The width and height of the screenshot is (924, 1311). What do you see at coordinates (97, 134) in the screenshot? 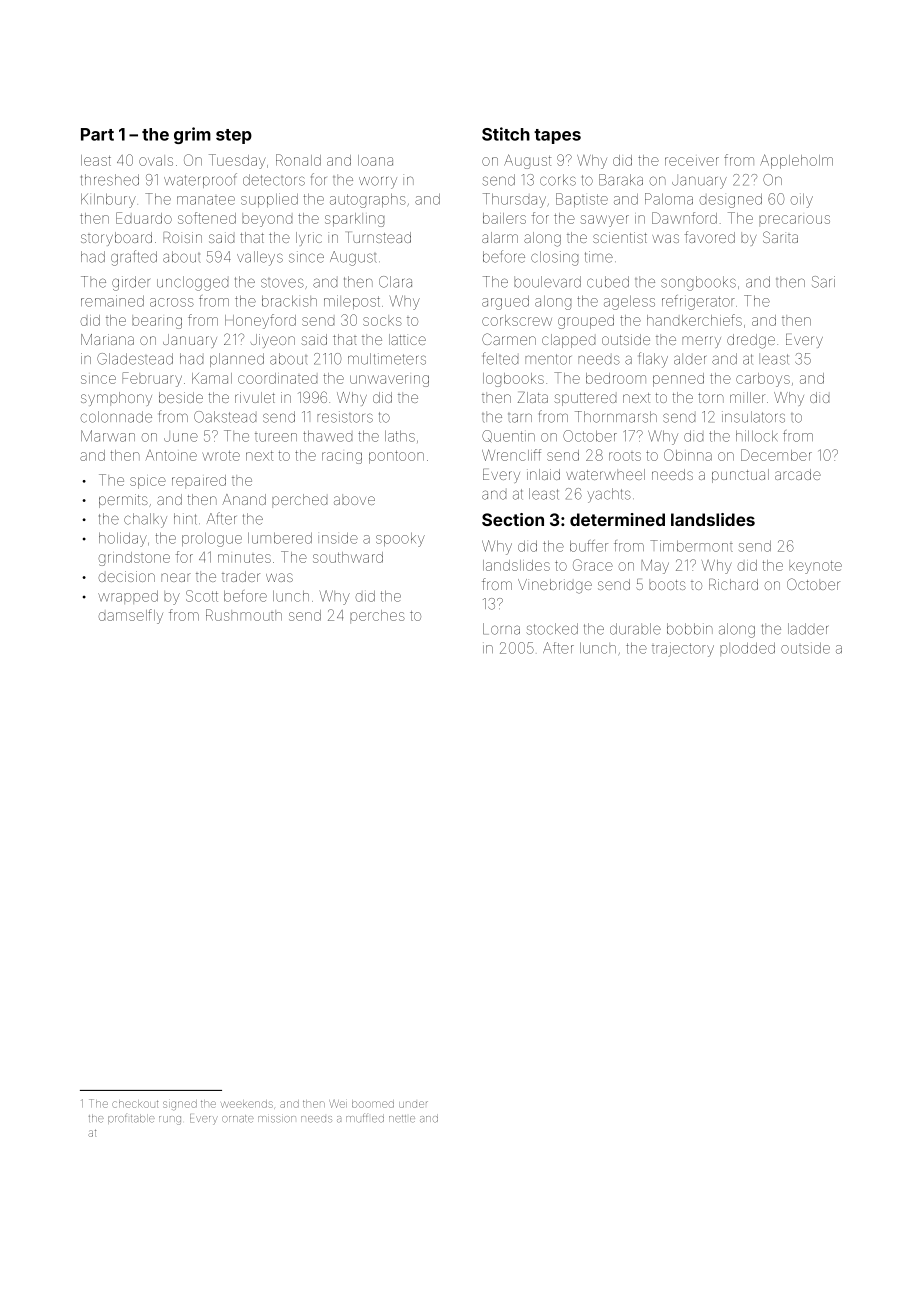
I see `Part` at bounding box center [97, 134].
